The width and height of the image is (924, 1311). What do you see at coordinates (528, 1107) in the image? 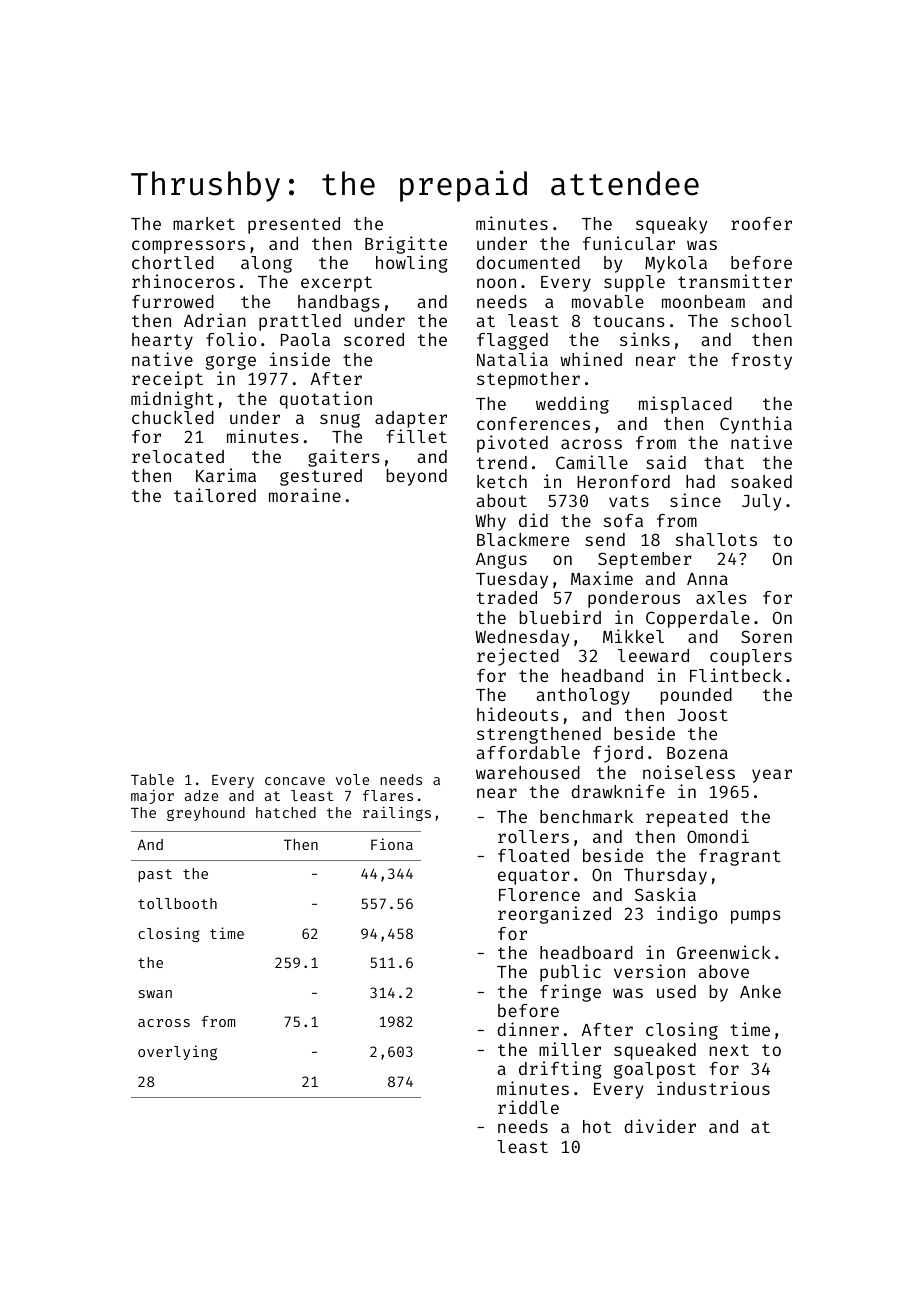
I see `riddle` at bounding box center [528, 1107].
